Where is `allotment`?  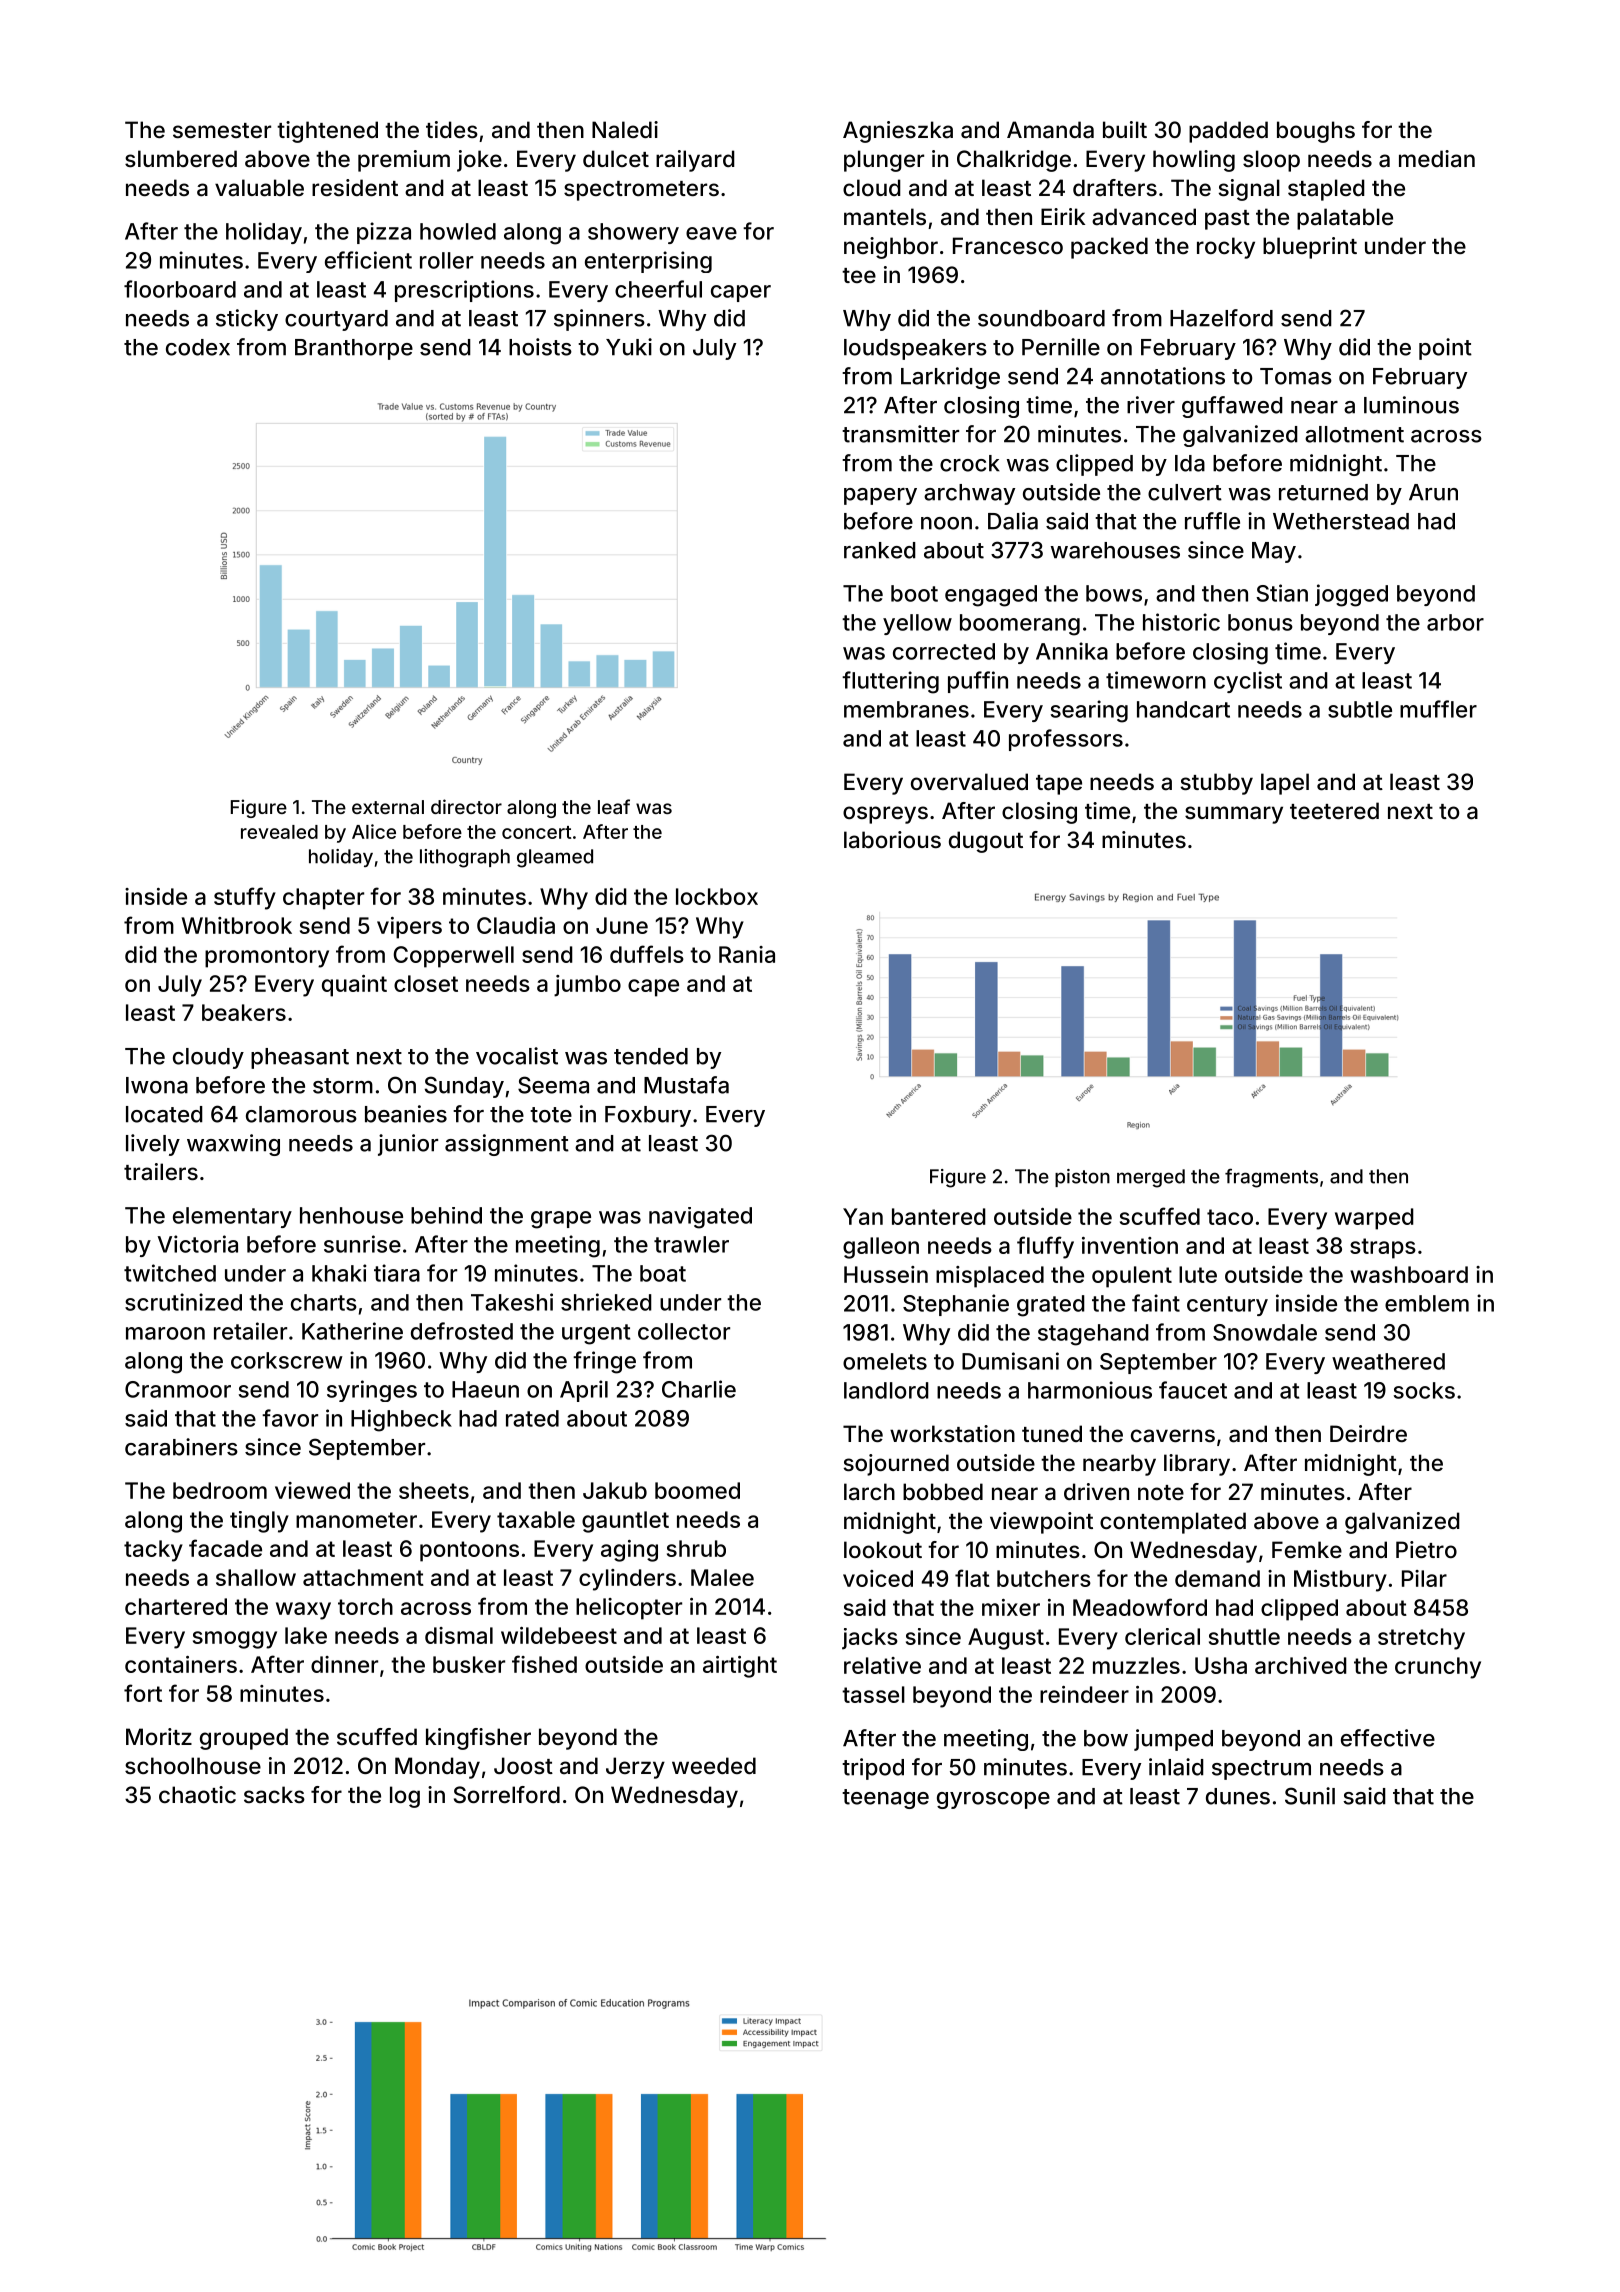
allotment is located at coordinates (1354, 434).
